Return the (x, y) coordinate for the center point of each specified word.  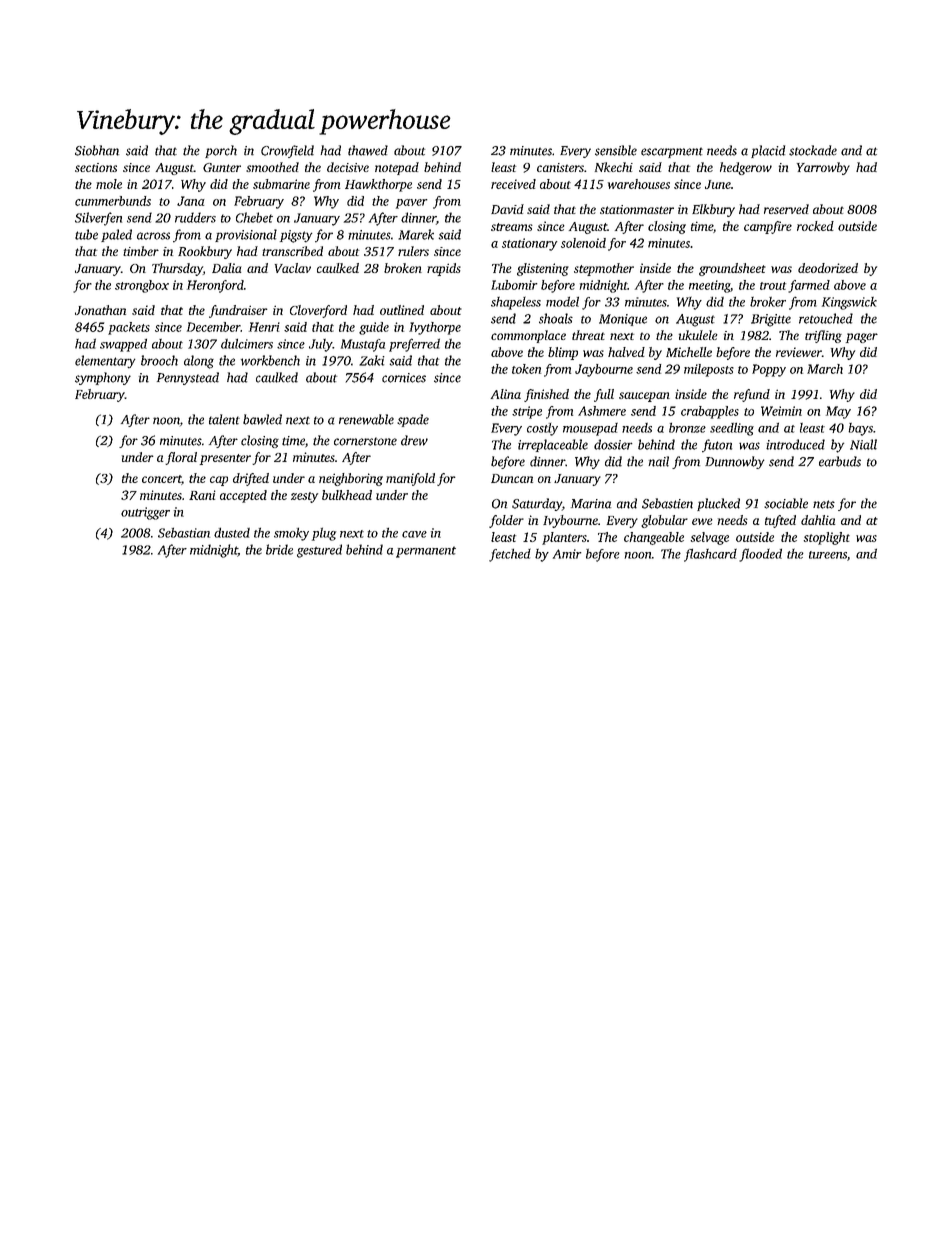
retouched (826, 318)
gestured (319, 551)
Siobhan (97, 150)
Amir (567, 554)
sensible (616, 150)
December (214, 327)
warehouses (639, 184)
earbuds (840, 461)
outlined (402, 310)
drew (414, 440)
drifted (251, 479)
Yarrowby (823, 168)
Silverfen (98, 219)
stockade (813, 150)
